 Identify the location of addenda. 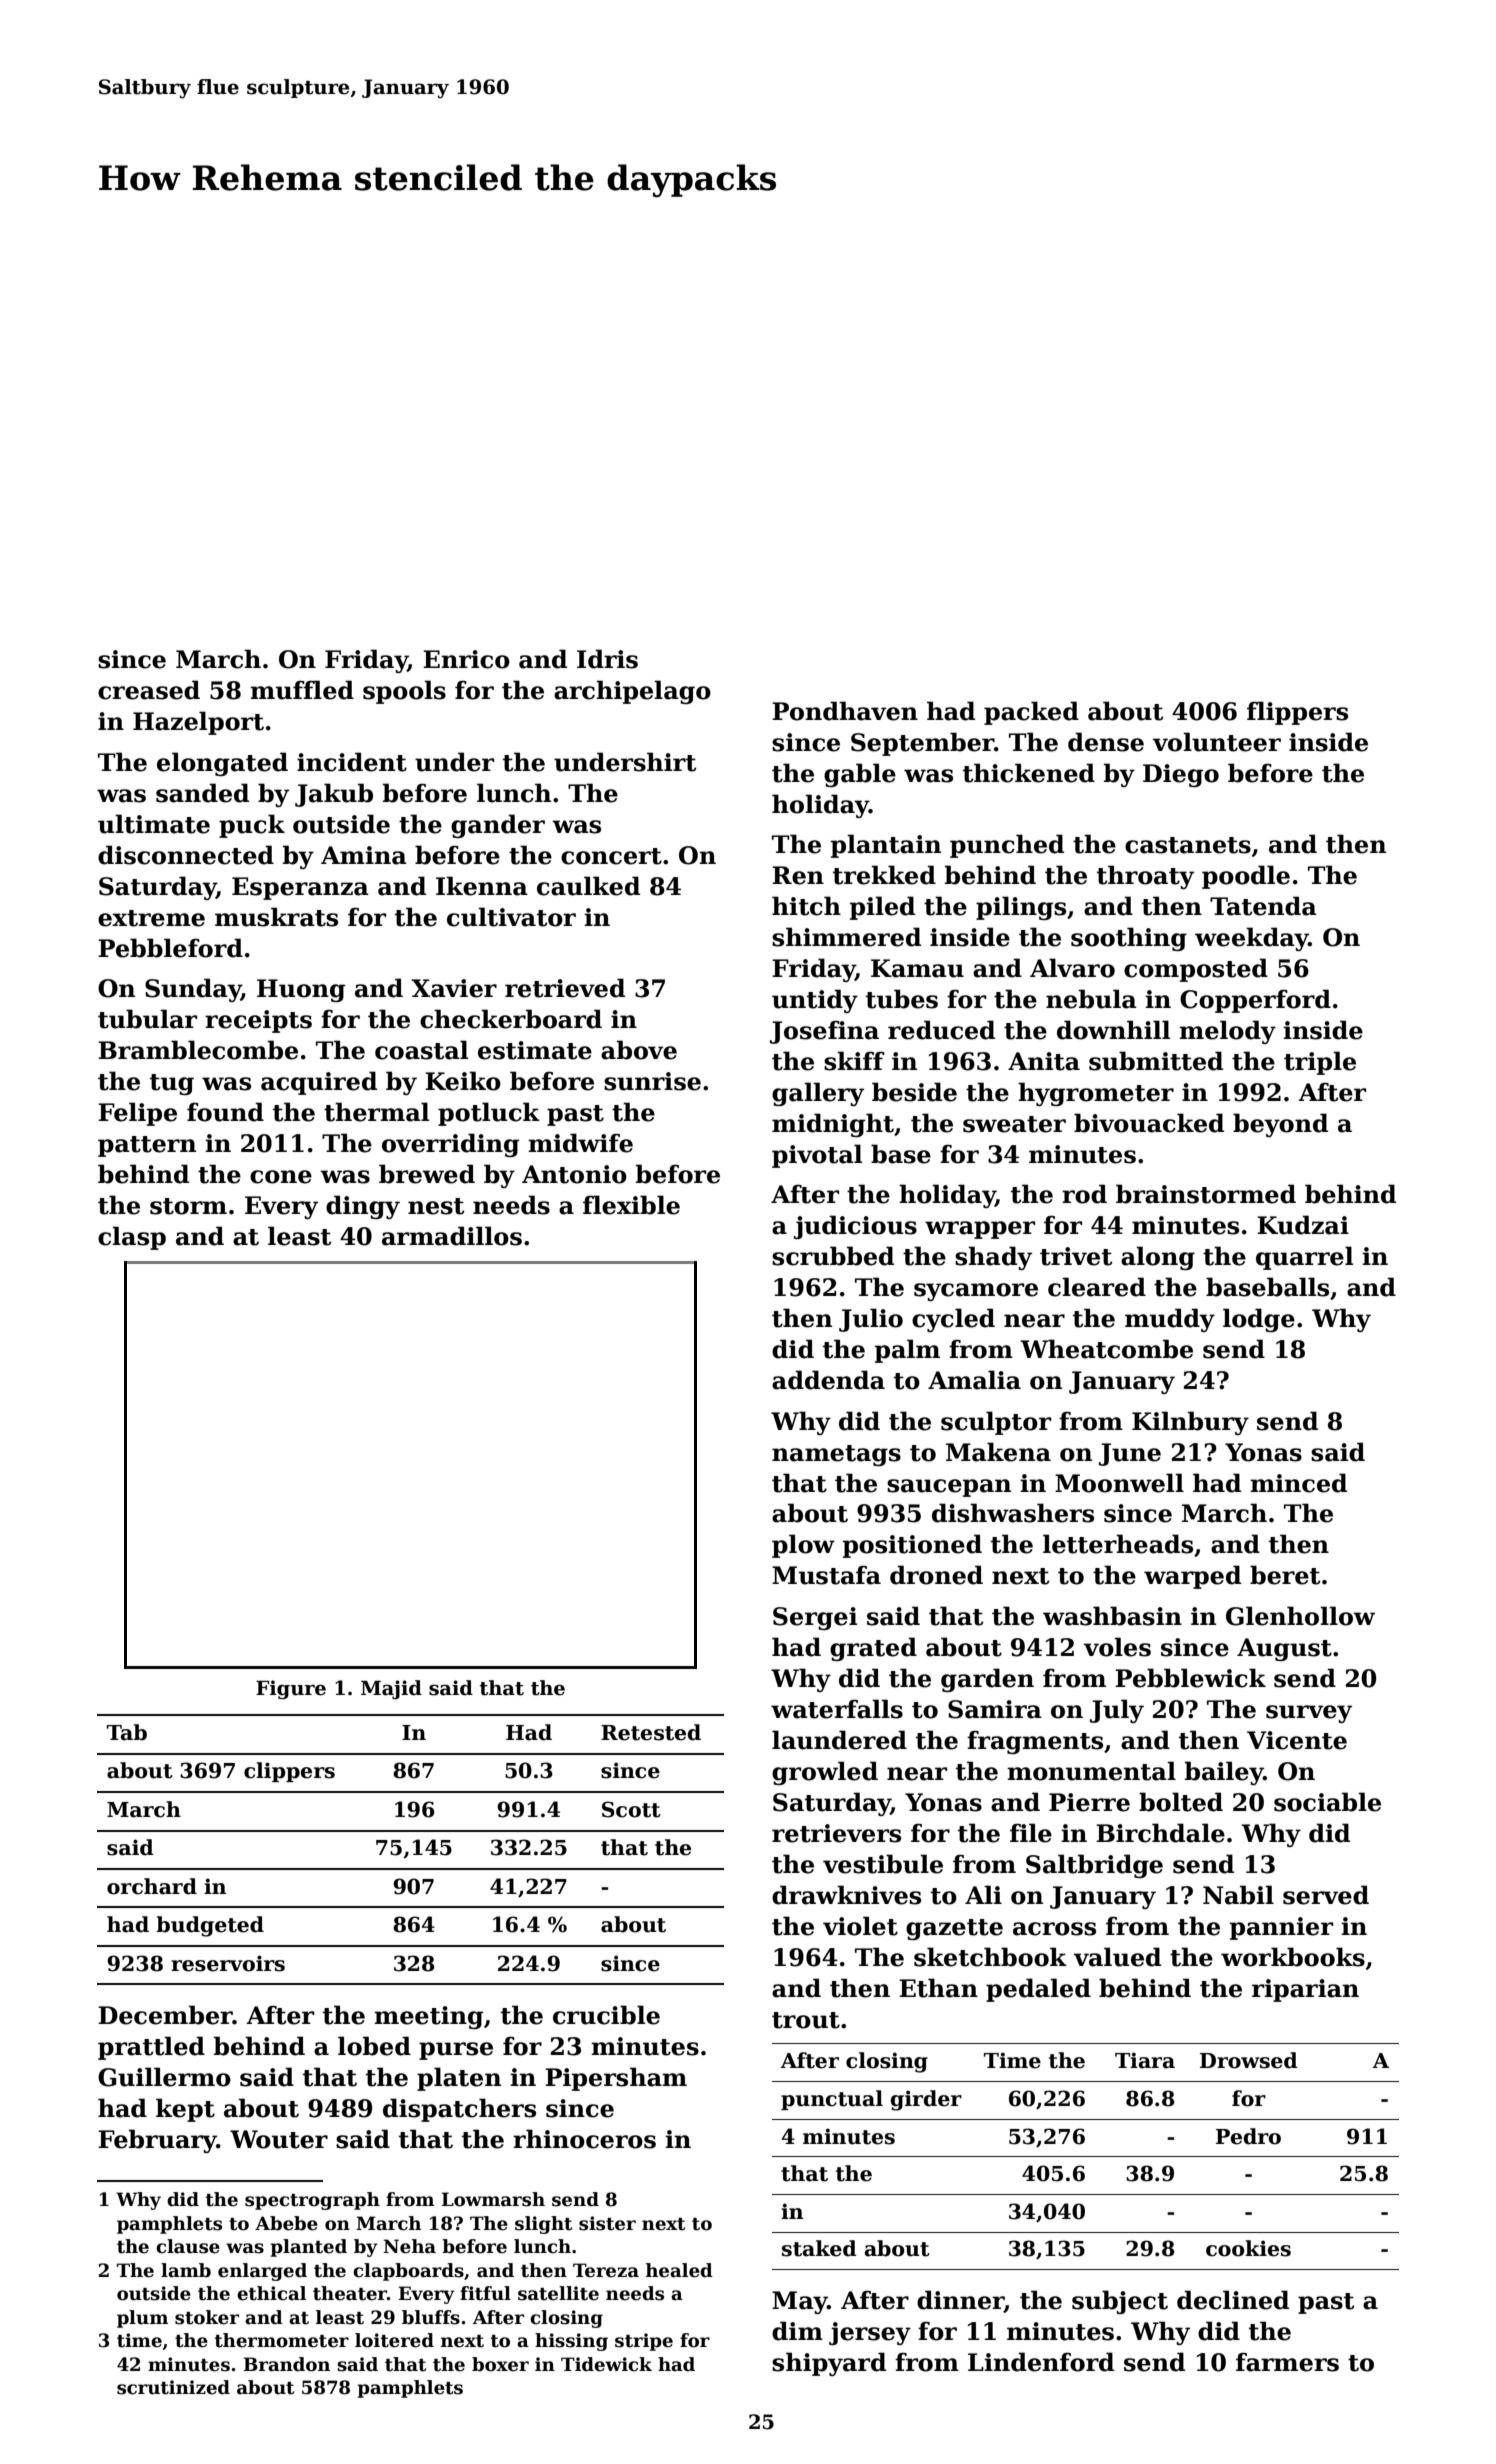
(828, 1380).
